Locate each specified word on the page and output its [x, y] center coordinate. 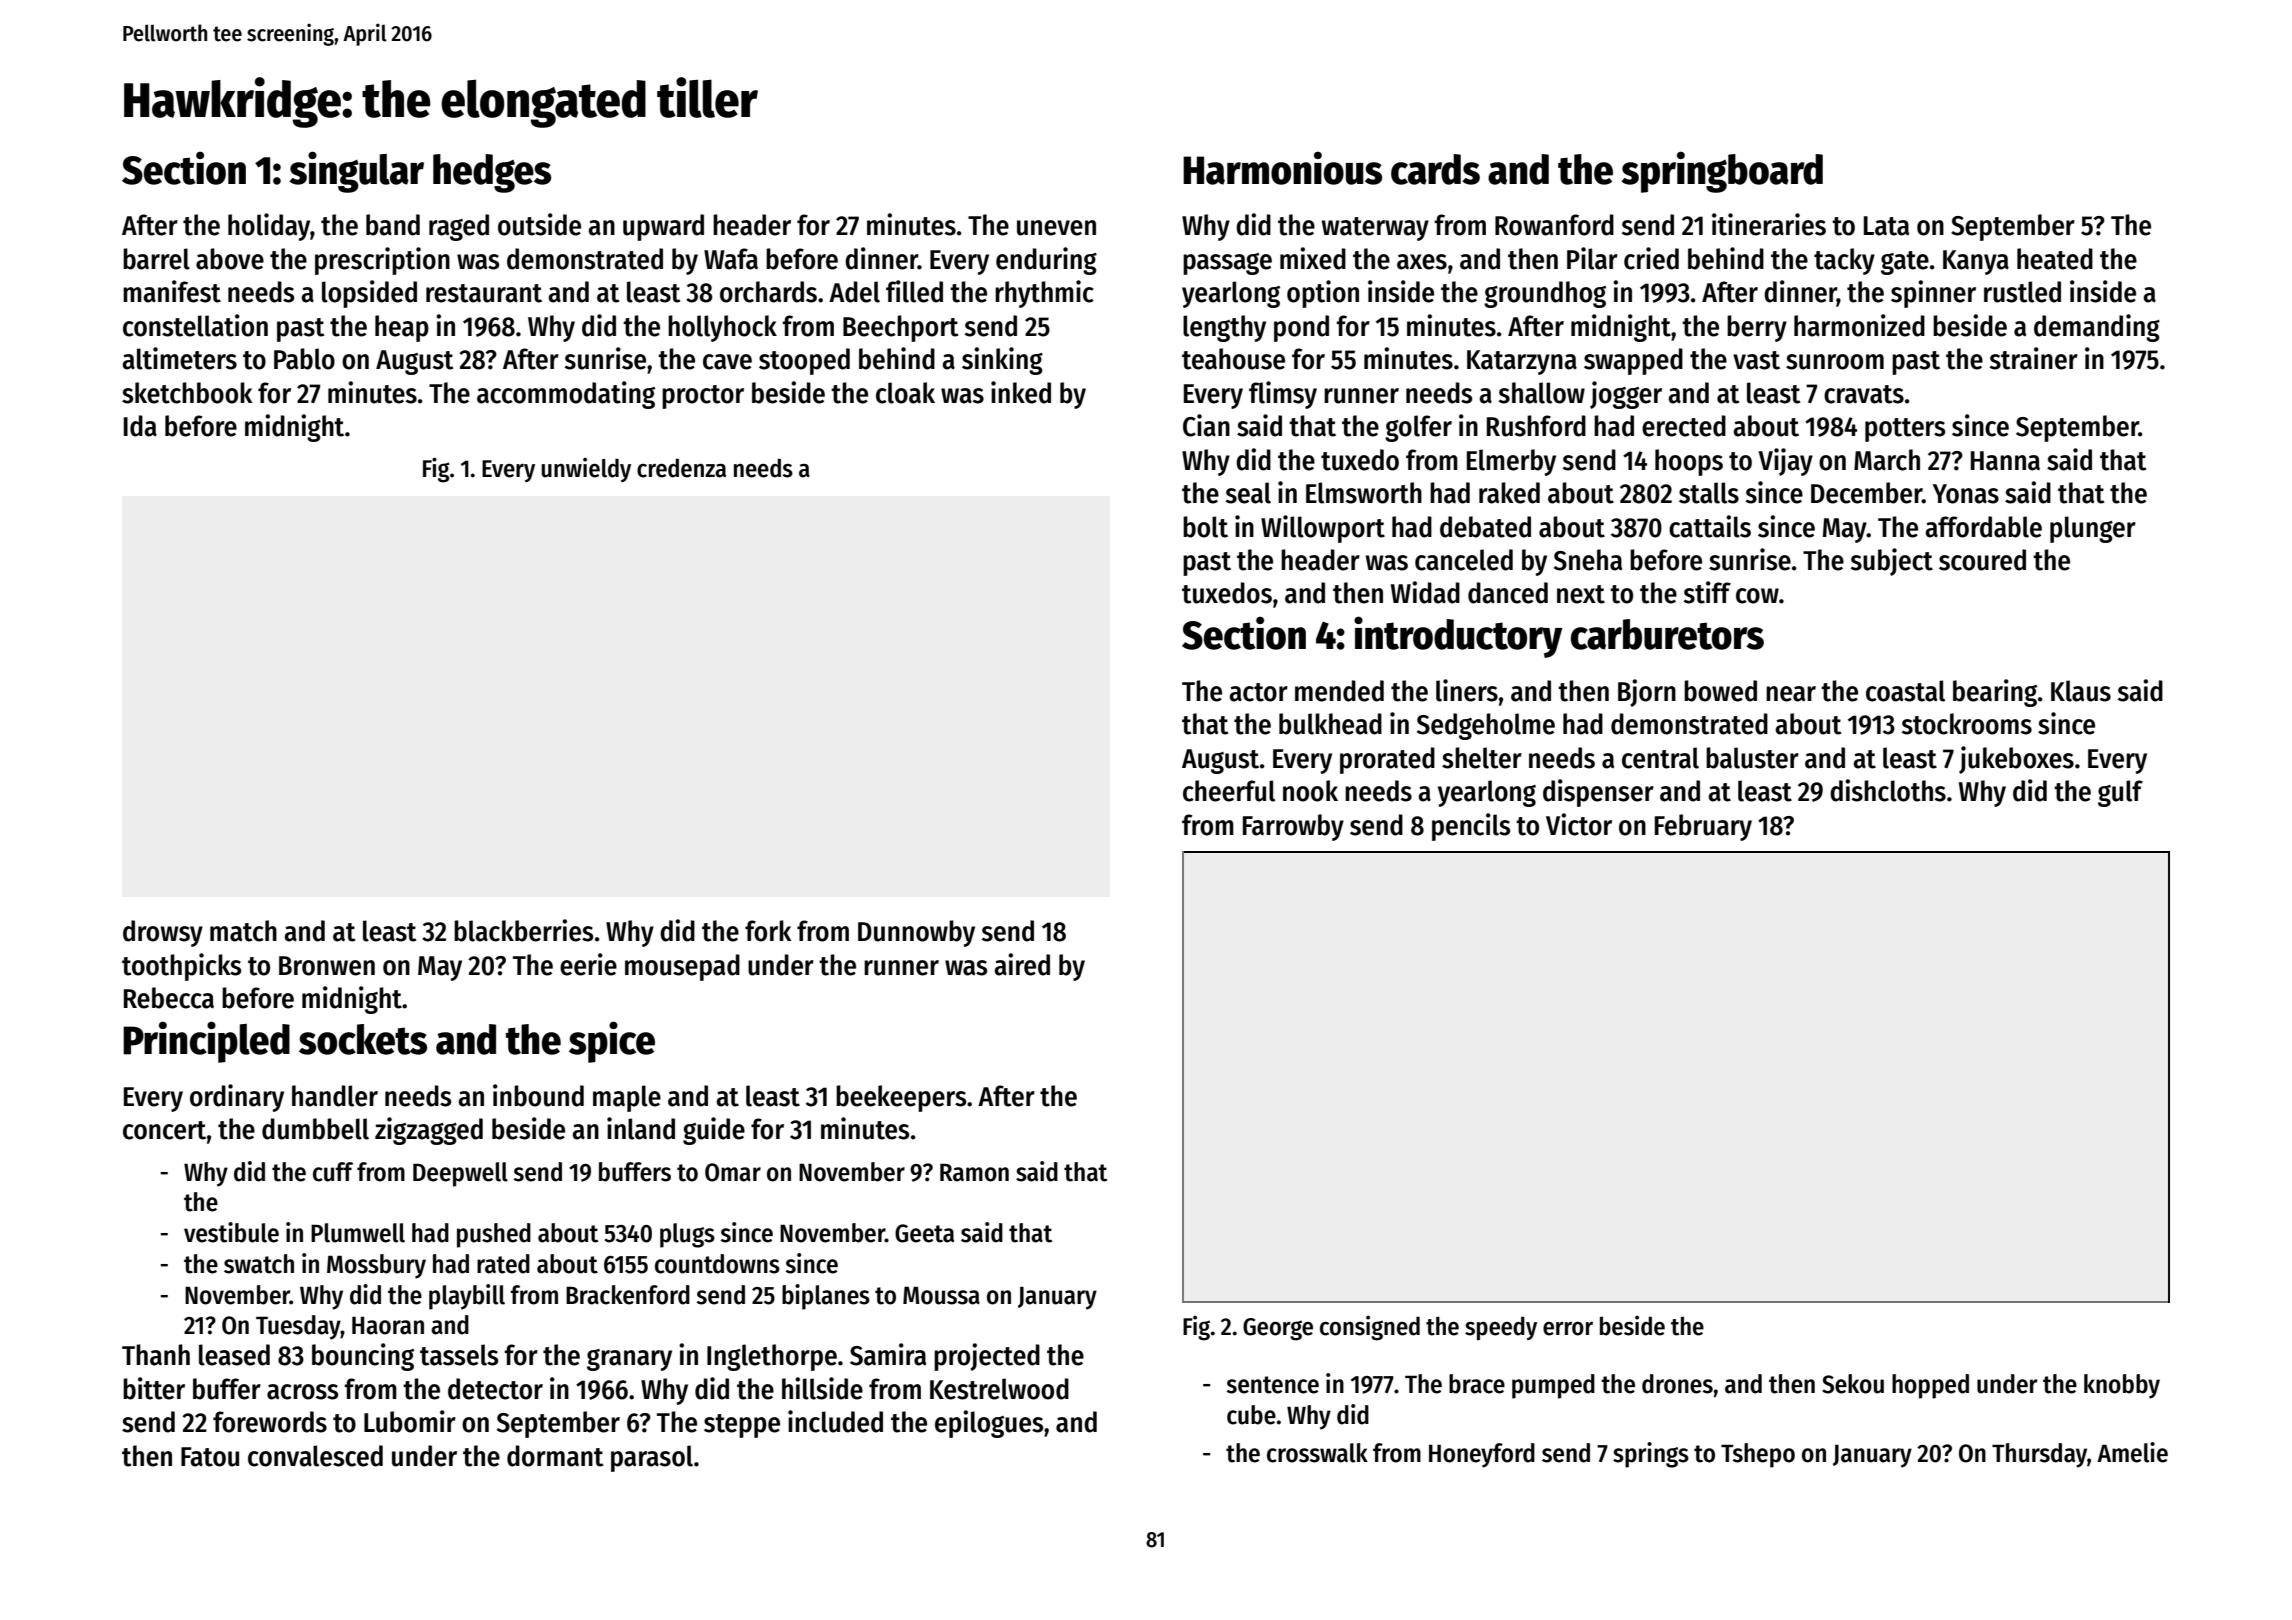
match [243, 931]
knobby [2122, 1386]
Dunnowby [916, 933]
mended [1339, 691]
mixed [1313, 258]
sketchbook [187, 393]
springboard [1722, 172]
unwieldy [586, 470]
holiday [269, 227]
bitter [154, 1388]
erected [1684, 426]
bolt [1205, 527]
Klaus [2081, 691]
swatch [259, 1264]
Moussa [941, 1295]
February [1703, 827]
